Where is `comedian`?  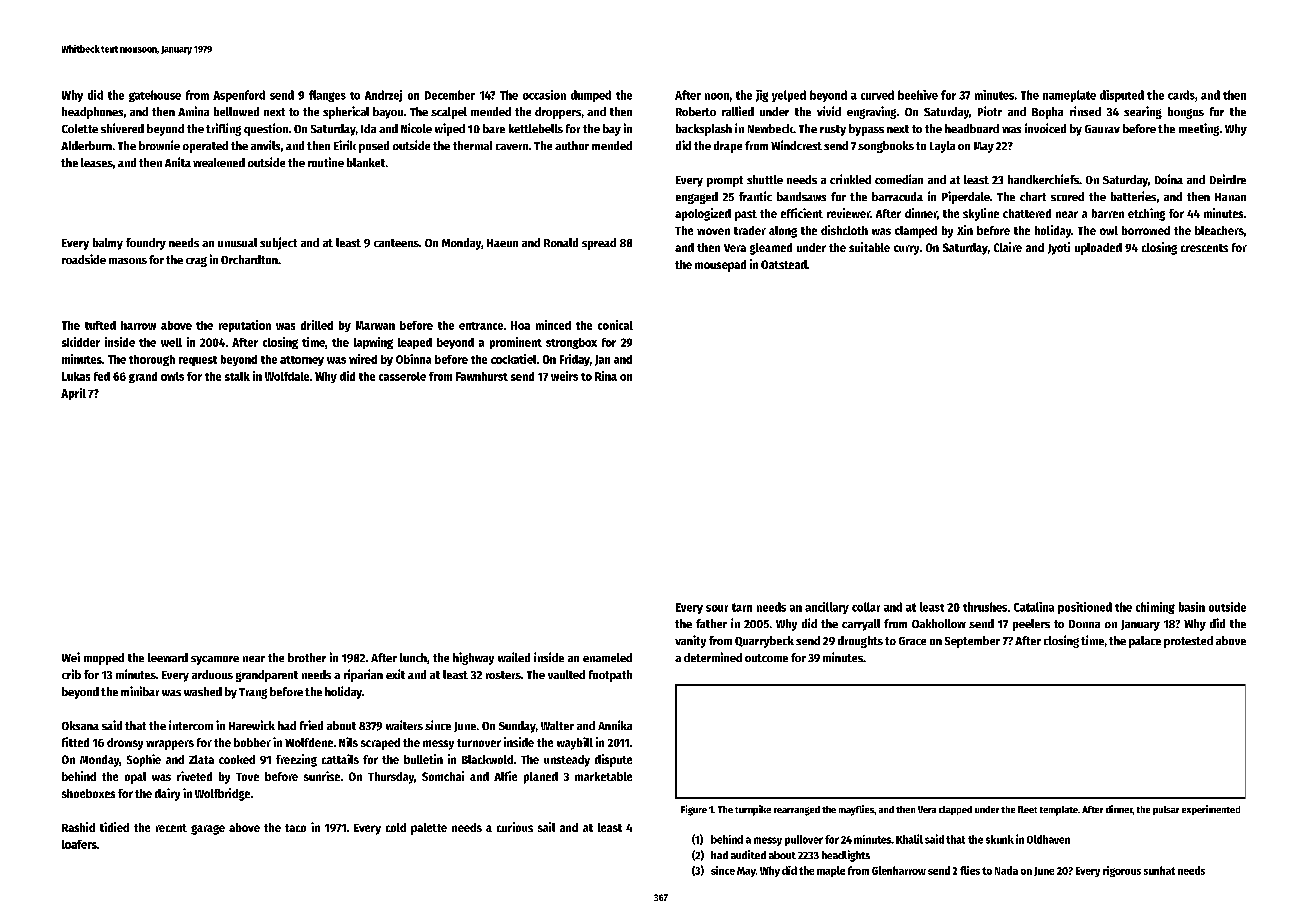
comedian is located at coordinates (899, 179).
